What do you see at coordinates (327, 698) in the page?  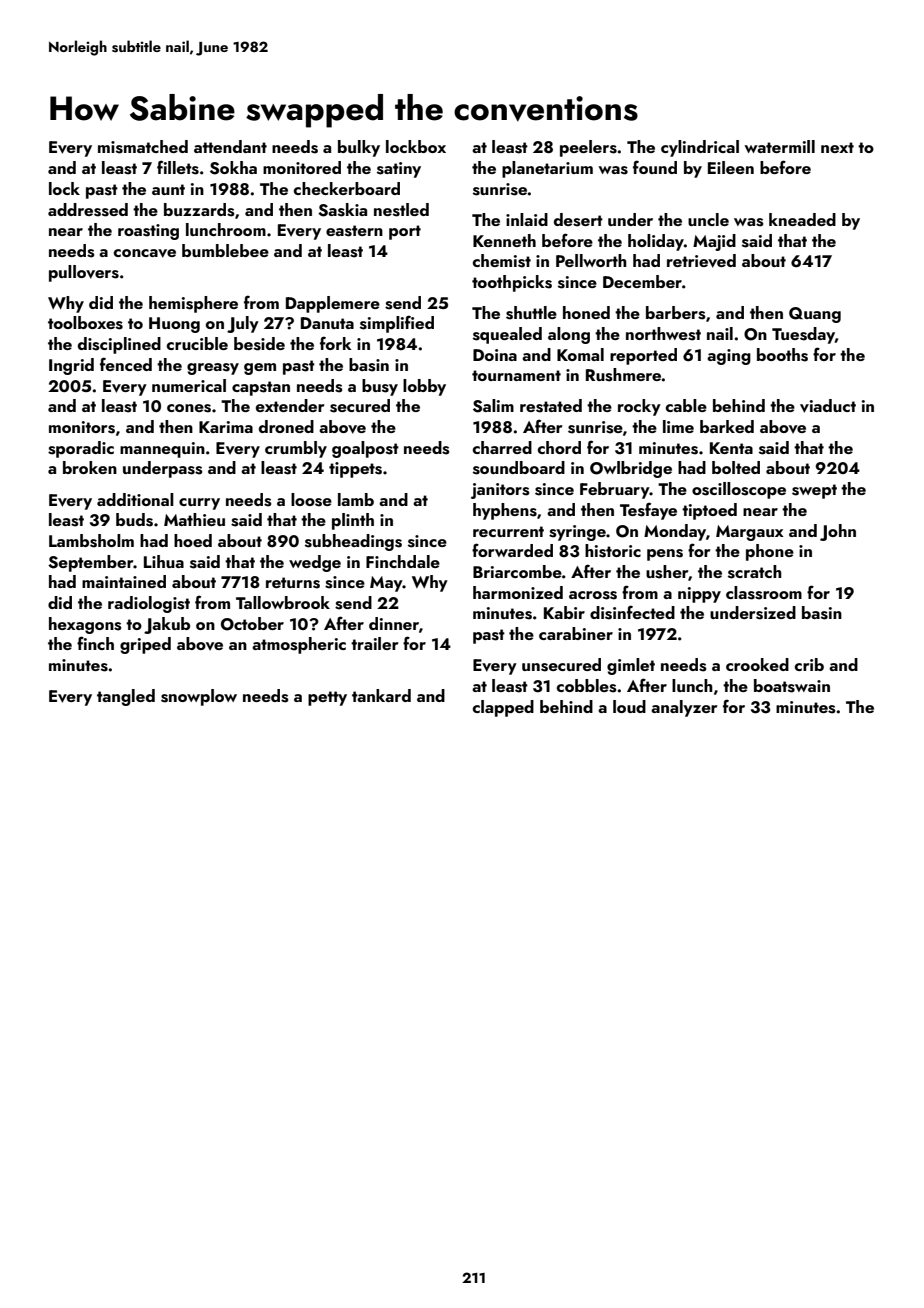 I see `petty` at bounding box center [327, 698].
